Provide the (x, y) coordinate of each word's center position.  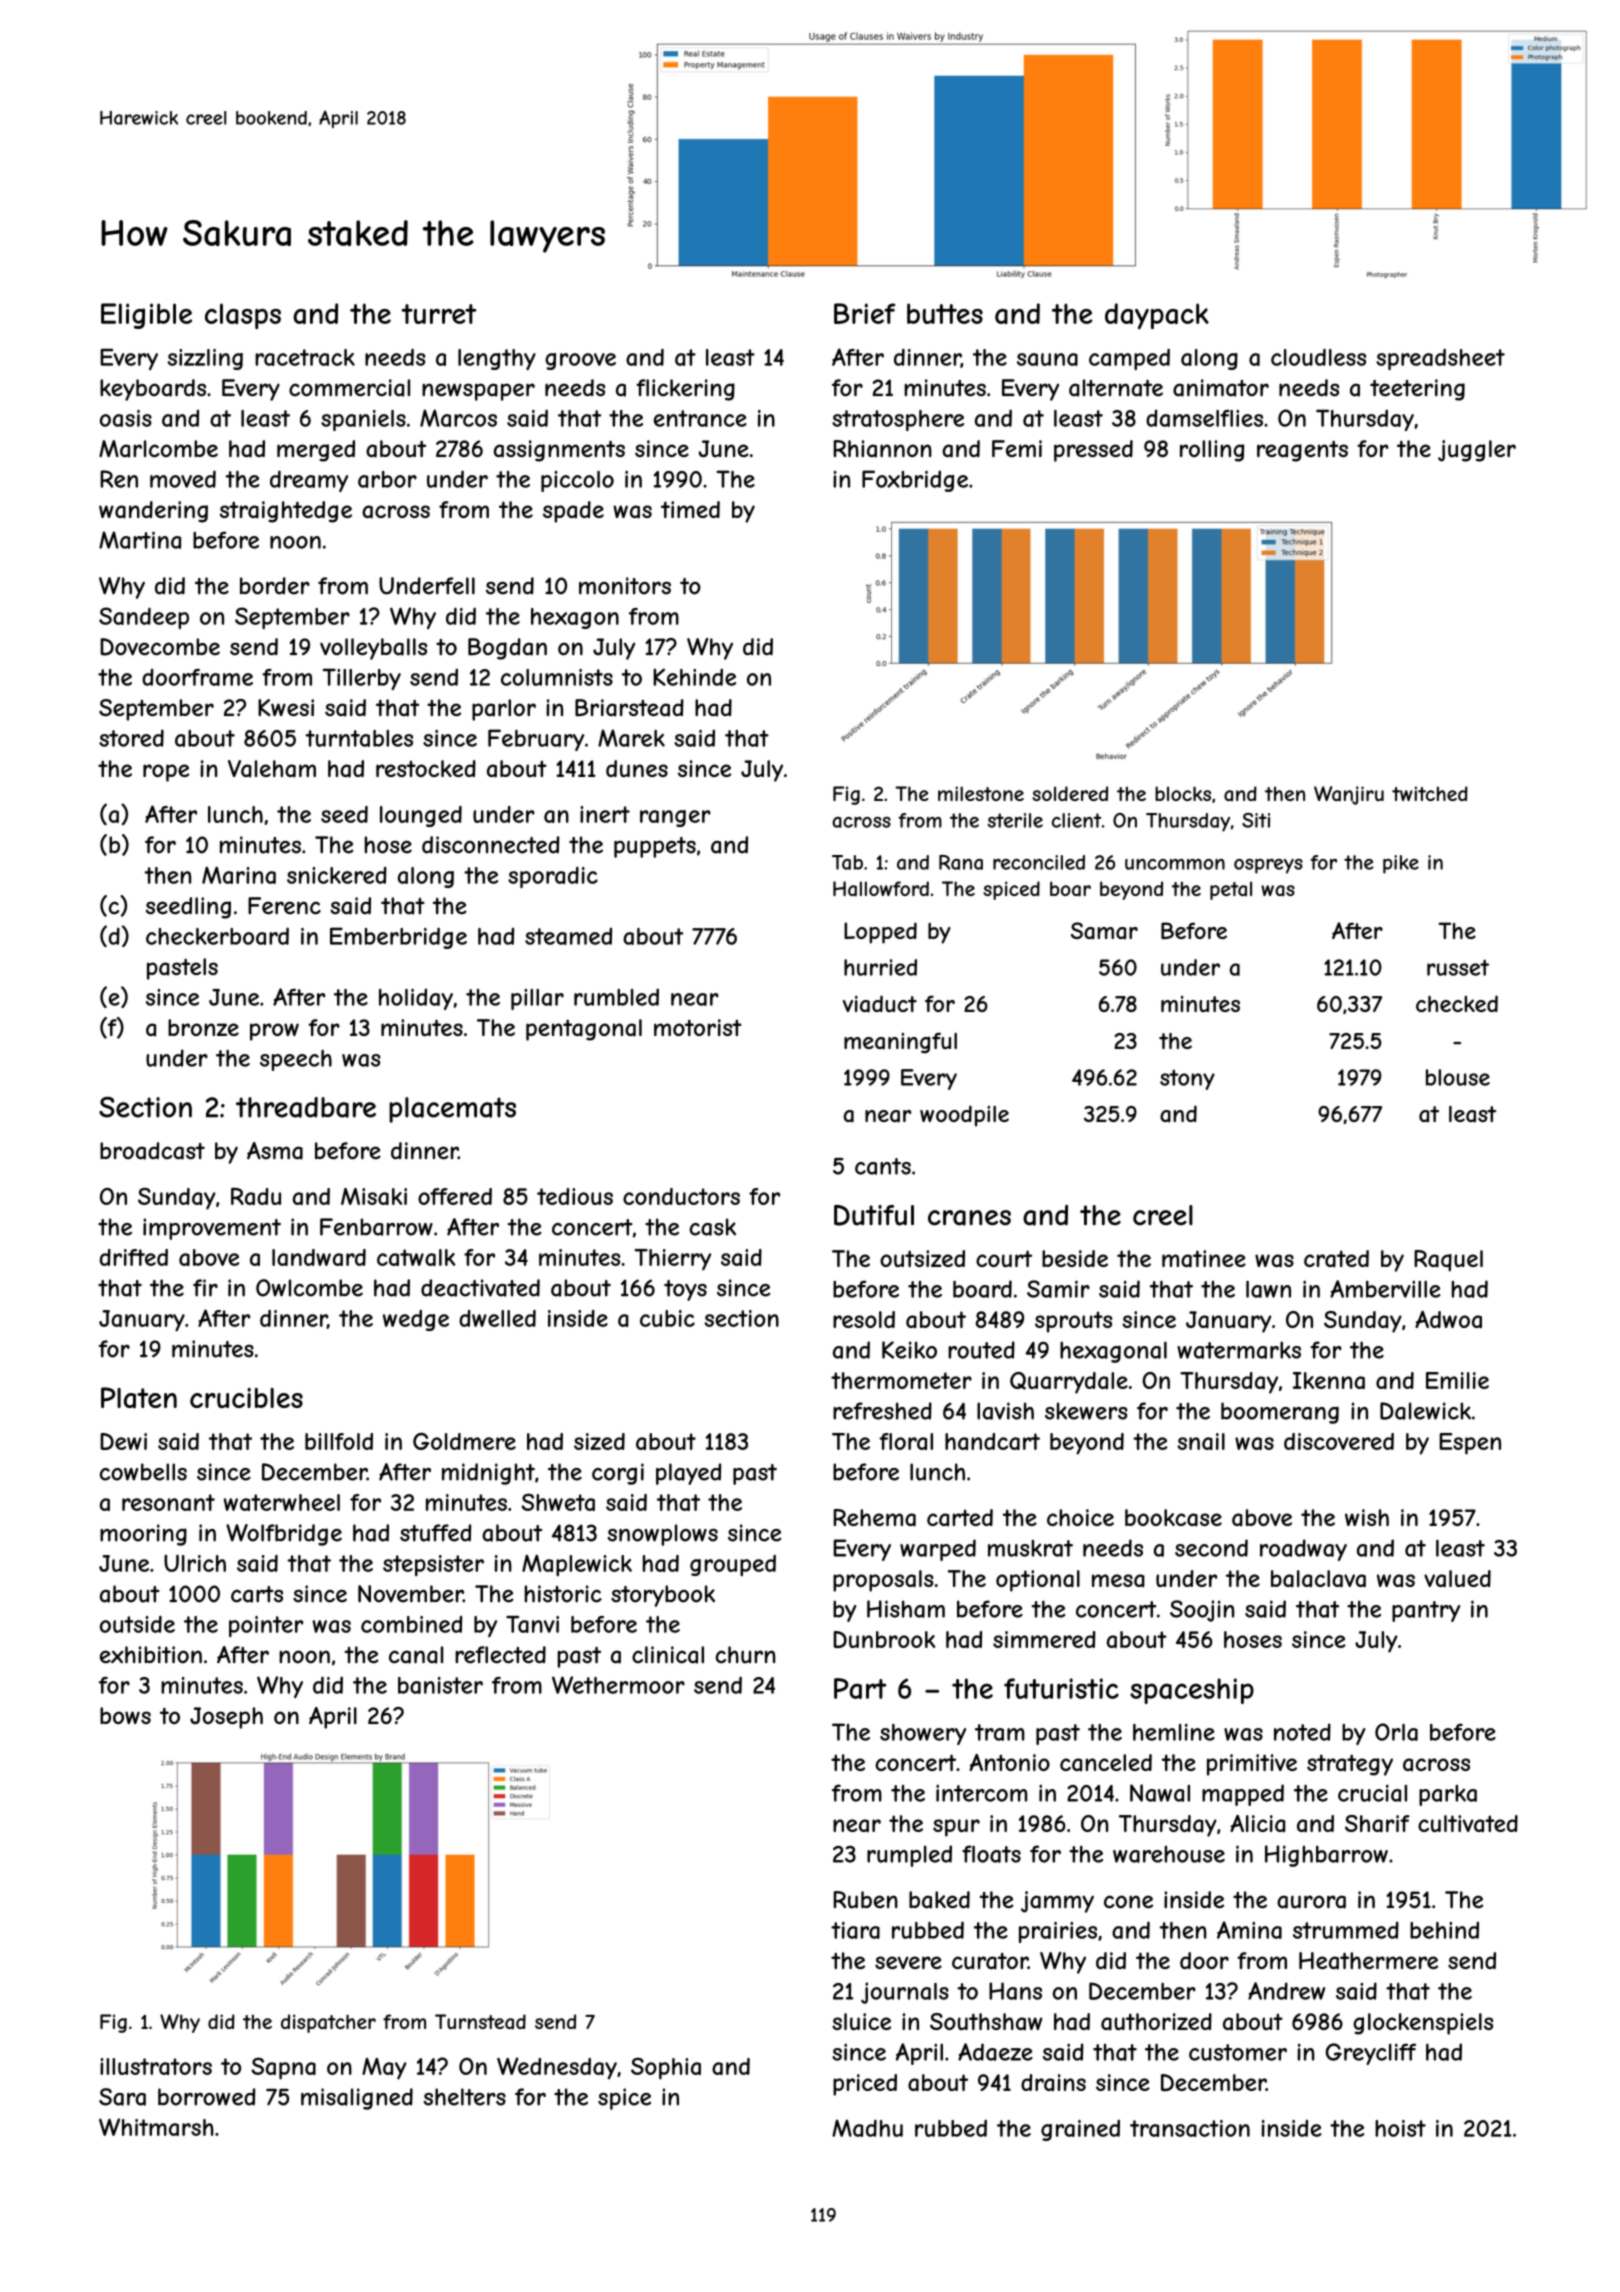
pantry (1426, 1611)
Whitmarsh (156, 2127)
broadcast (152, 1151)
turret (439, 314)
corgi (618, 1474)
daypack (1157, 316)
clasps (243, 316)
